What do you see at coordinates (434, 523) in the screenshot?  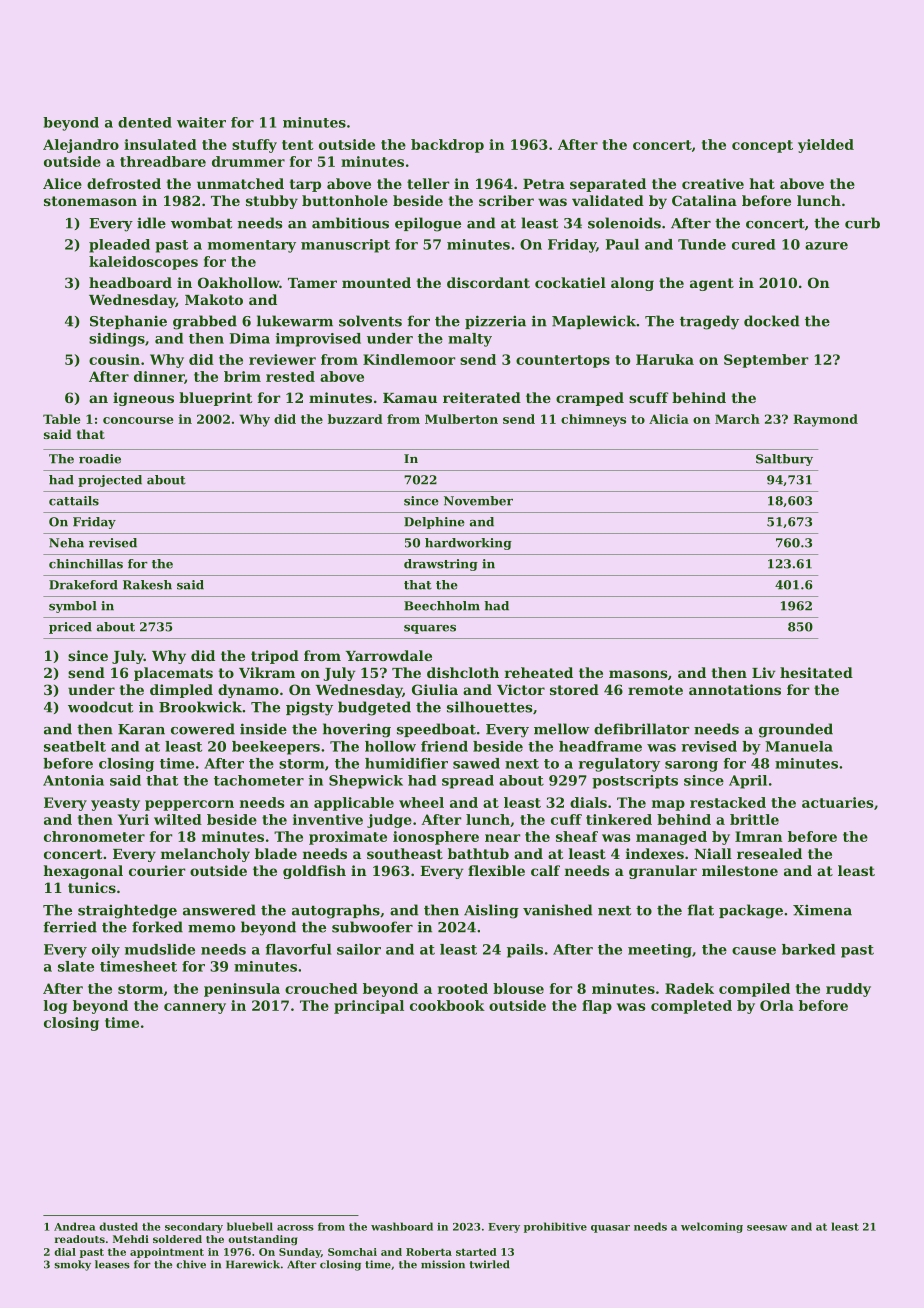 I see `Delphine` at bounding box center [434, 523].
